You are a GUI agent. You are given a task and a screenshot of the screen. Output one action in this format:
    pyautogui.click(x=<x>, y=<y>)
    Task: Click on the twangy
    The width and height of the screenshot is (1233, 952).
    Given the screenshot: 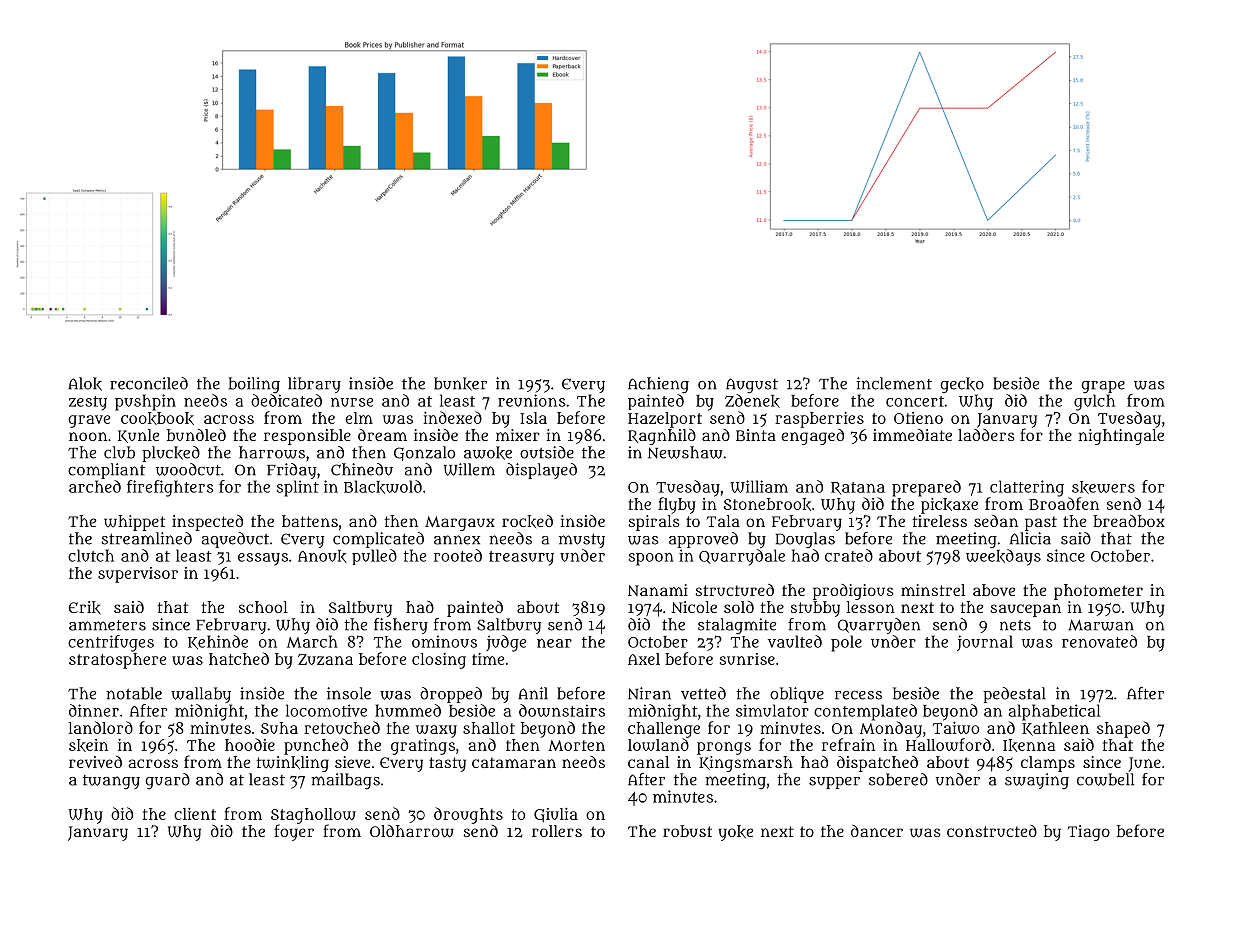 What is the action you would take?
    pyautogui.click(x=111, y=782)
